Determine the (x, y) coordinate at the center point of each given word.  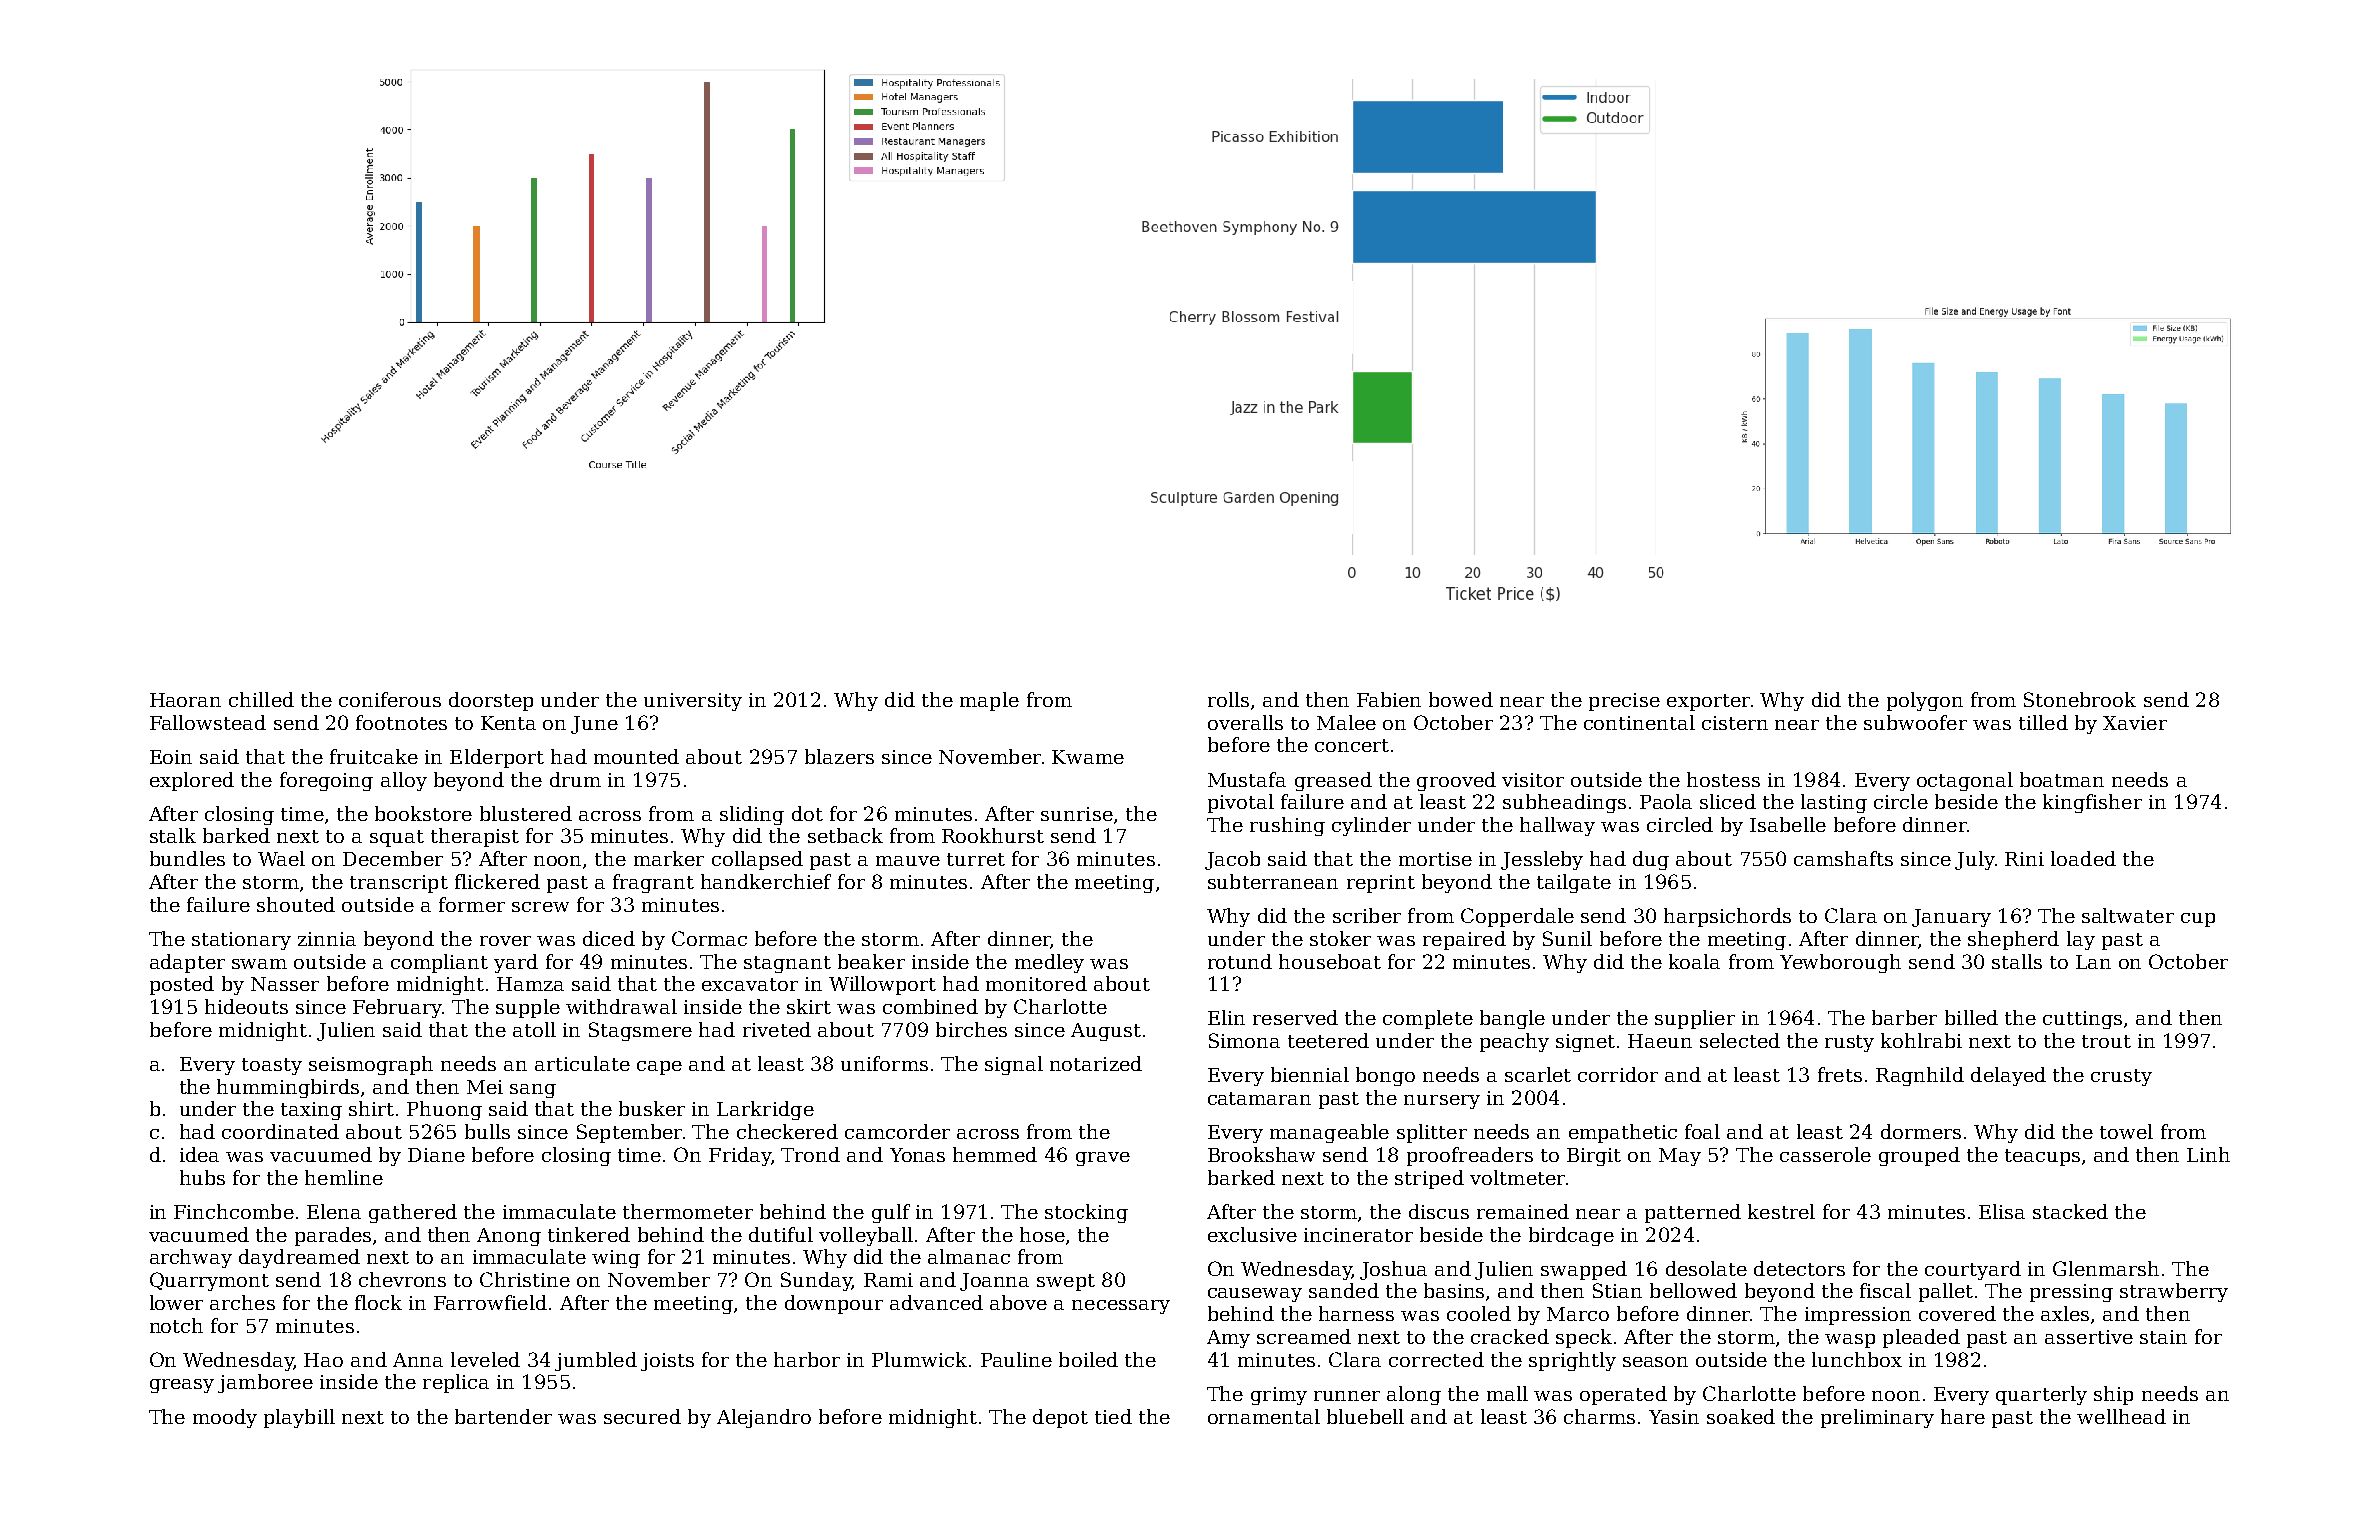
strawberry (2174, 1292)
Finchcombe (234, 1211)
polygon (1925, 701)
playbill (299, 1418)
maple (989, 701)
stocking (1086, 1213)
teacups (2042, 1157)
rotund (1240, 961)
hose (1042, 1234)
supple (528, 1008)
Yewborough (1840, 963)
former (472, 904)
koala (1694, 961)
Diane (436, 1155)
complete (1428, 1019)
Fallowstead (208, 722)
